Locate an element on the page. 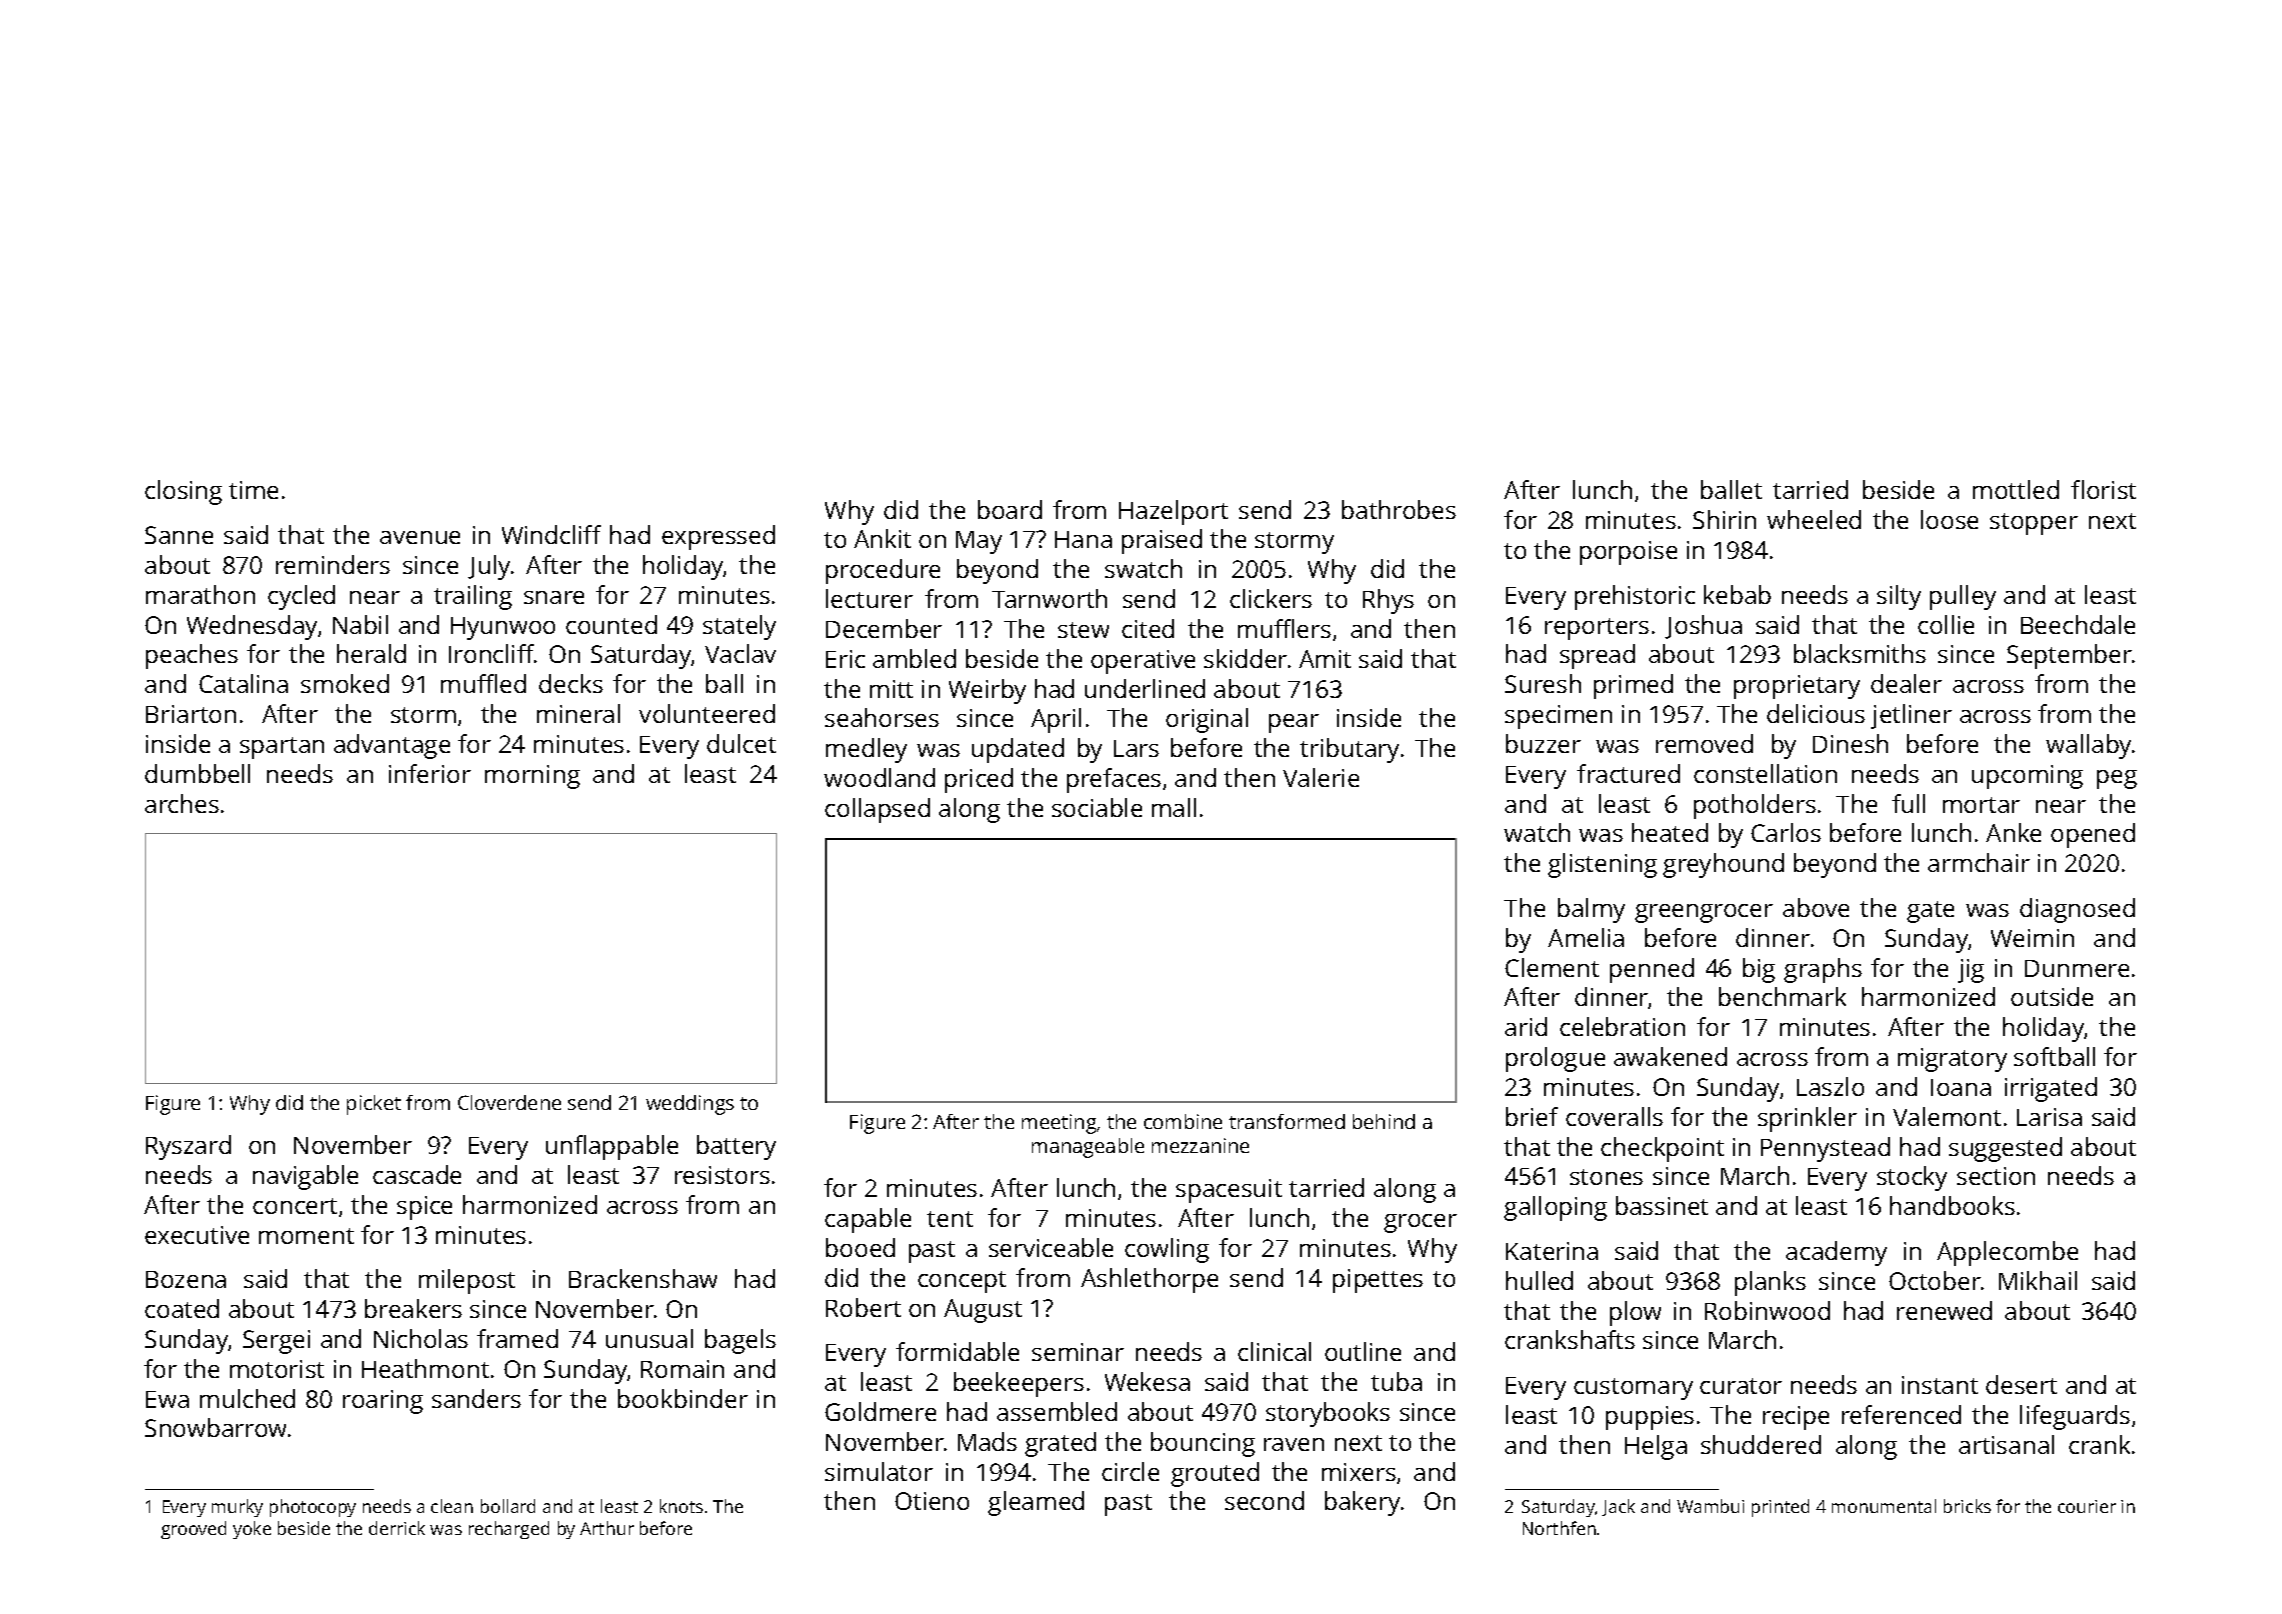 The image size is (2282, 1614). Cloverdene is located at coordinates (509, 1102).
